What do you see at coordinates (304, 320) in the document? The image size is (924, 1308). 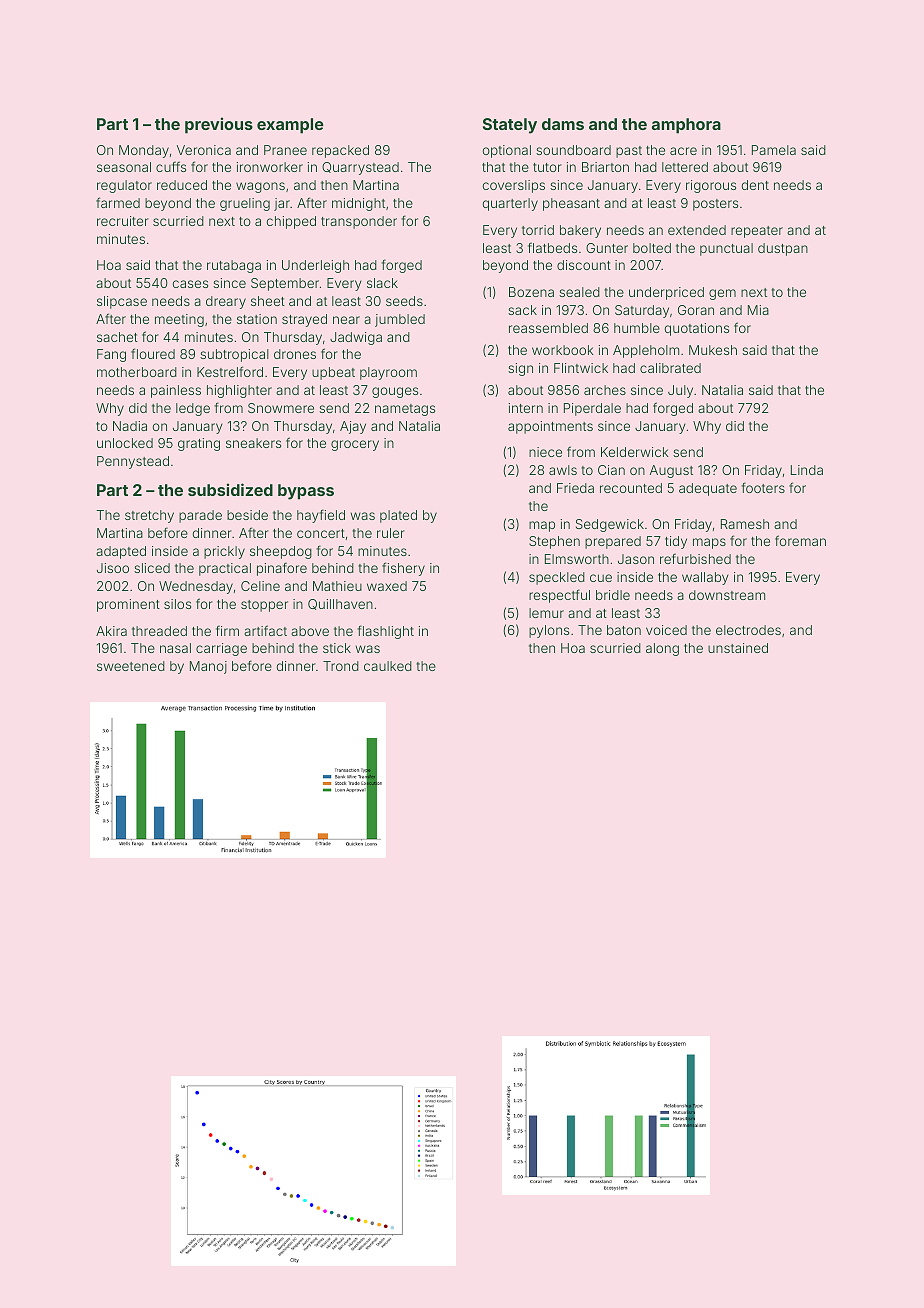 I see `strayed` at bounding box center [304, 320].
